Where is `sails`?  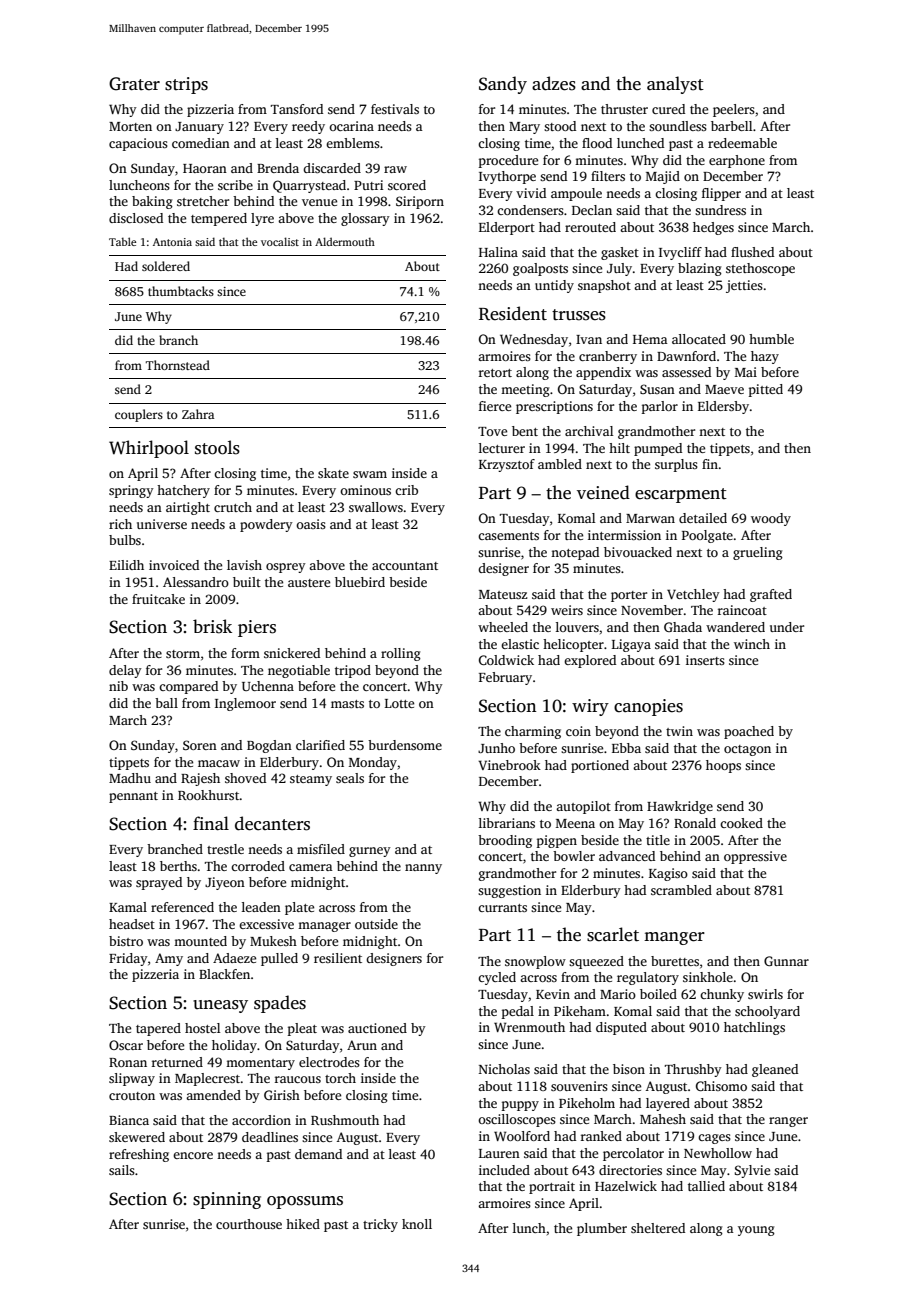 sails is located at coordinates (122, 1170).
